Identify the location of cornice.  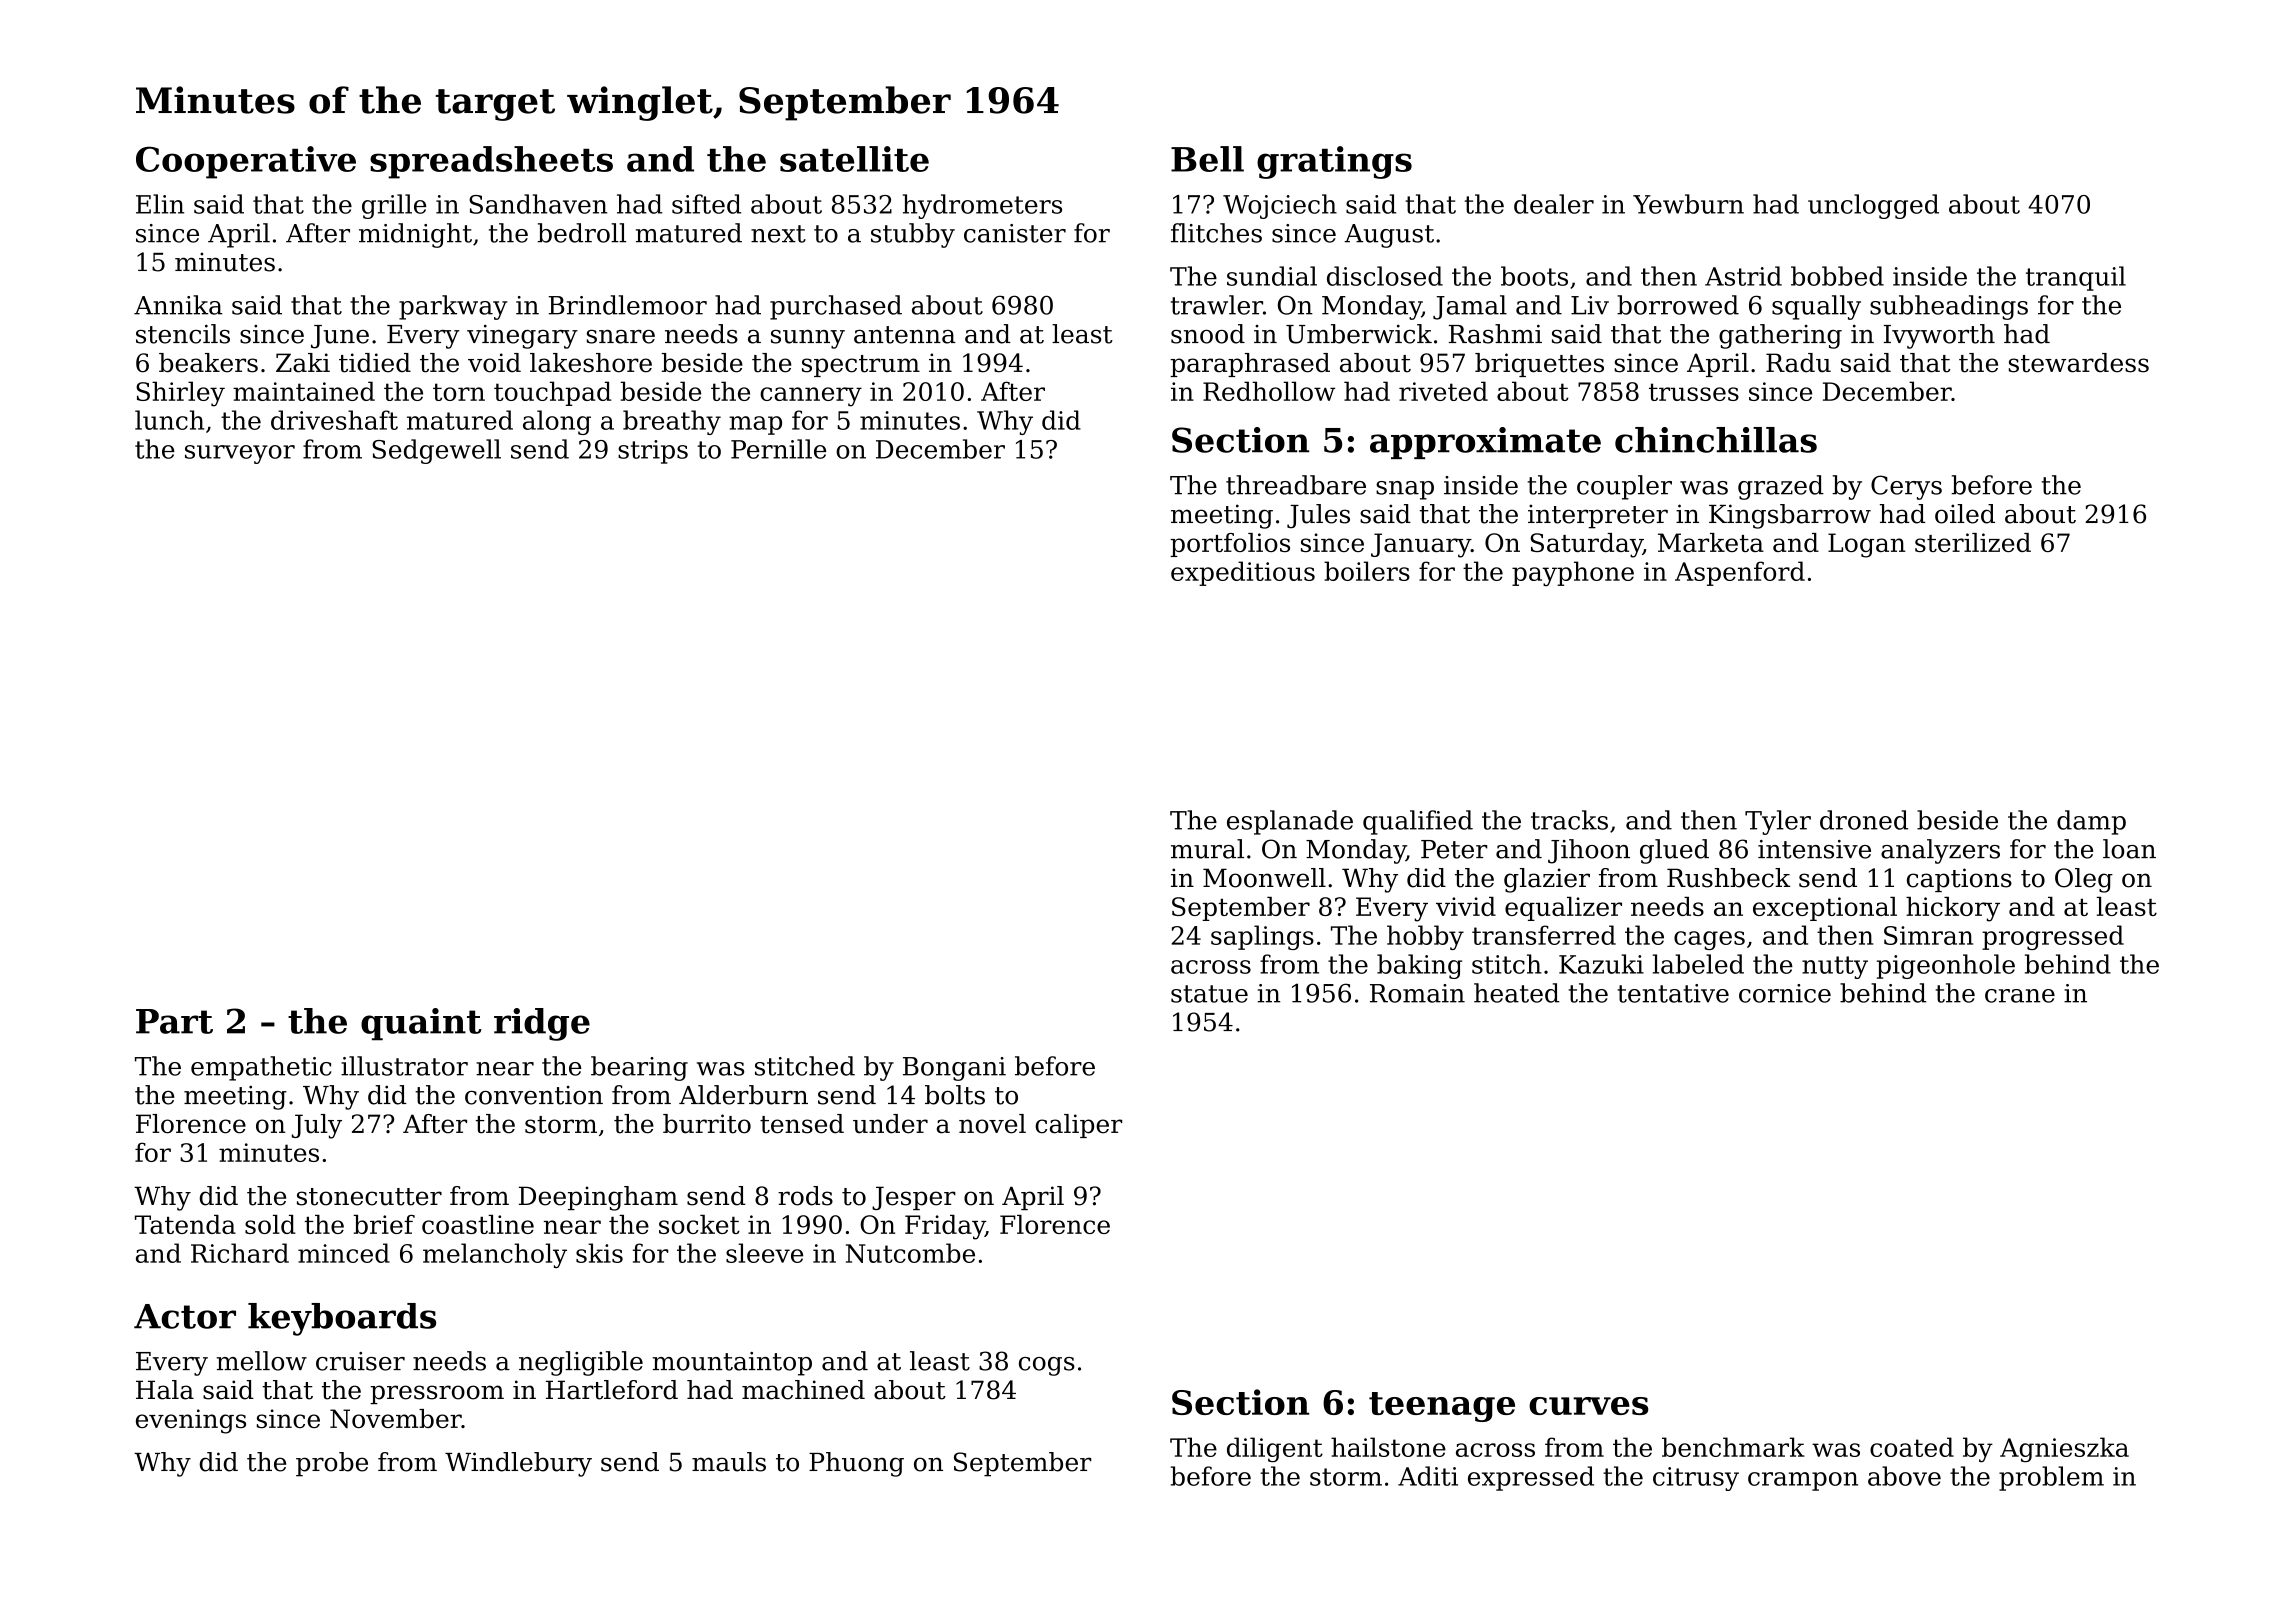
(1785, 993).
